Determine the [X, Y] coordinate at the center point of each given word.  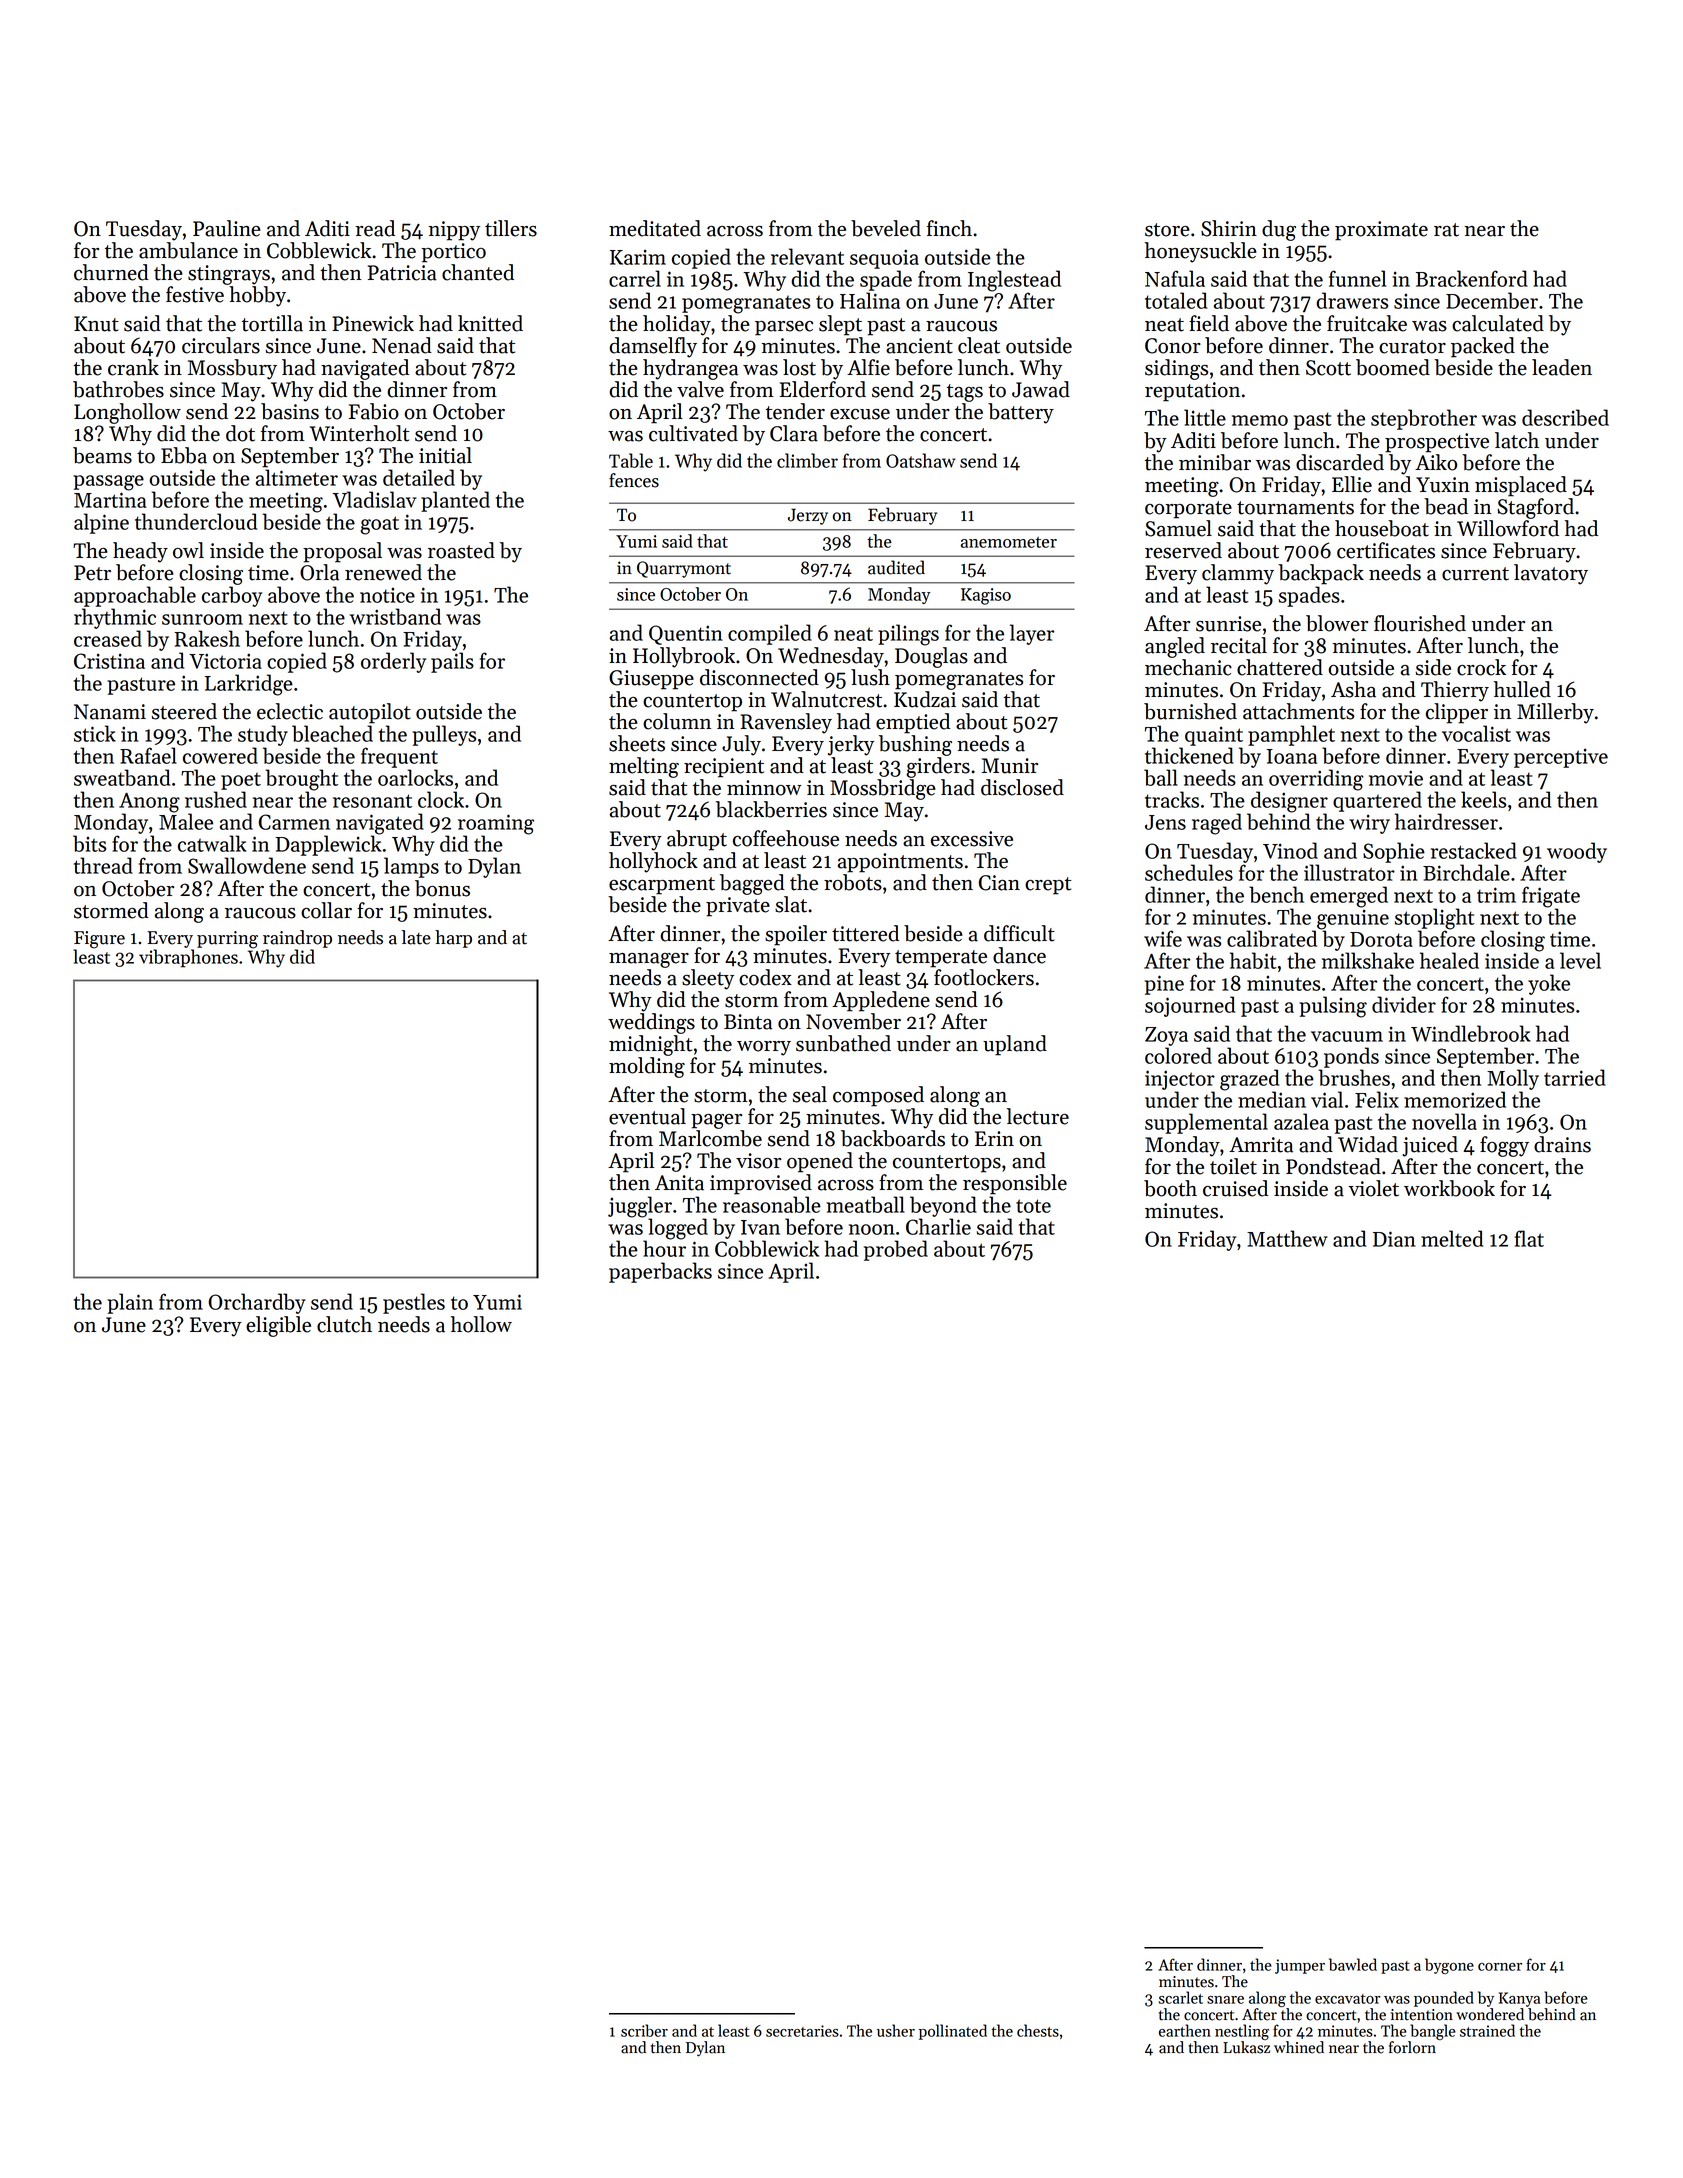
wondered [1490, 2014]
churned [111, 272]
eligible [278, 1326]
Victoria [225, 661]
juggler [640, 1207]
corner [1500, 1967]
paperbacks [660, 1272]
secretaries [802, 2031]
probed [896, 1250]
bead [1446, 506]
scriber [644, 2030]
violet [1374, 1188]
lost [799, 367]
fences [634, 480]
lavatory [1551, 574]
